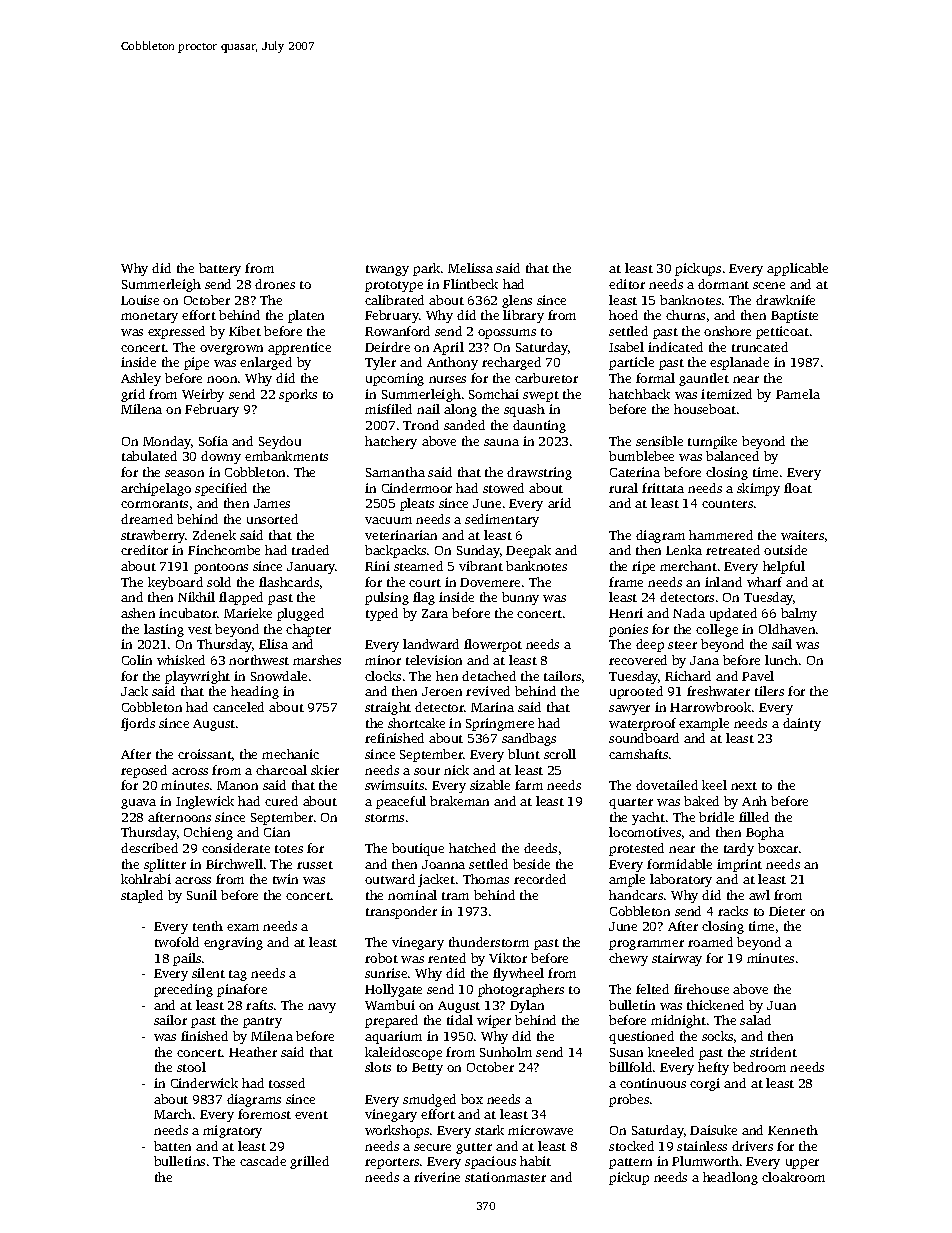 Image resolution: width=952 pixels, height=1233 pixels. What do you see at coordinates (733, 911) in the page?
I see `racks` at bounding box center [733, 911].
